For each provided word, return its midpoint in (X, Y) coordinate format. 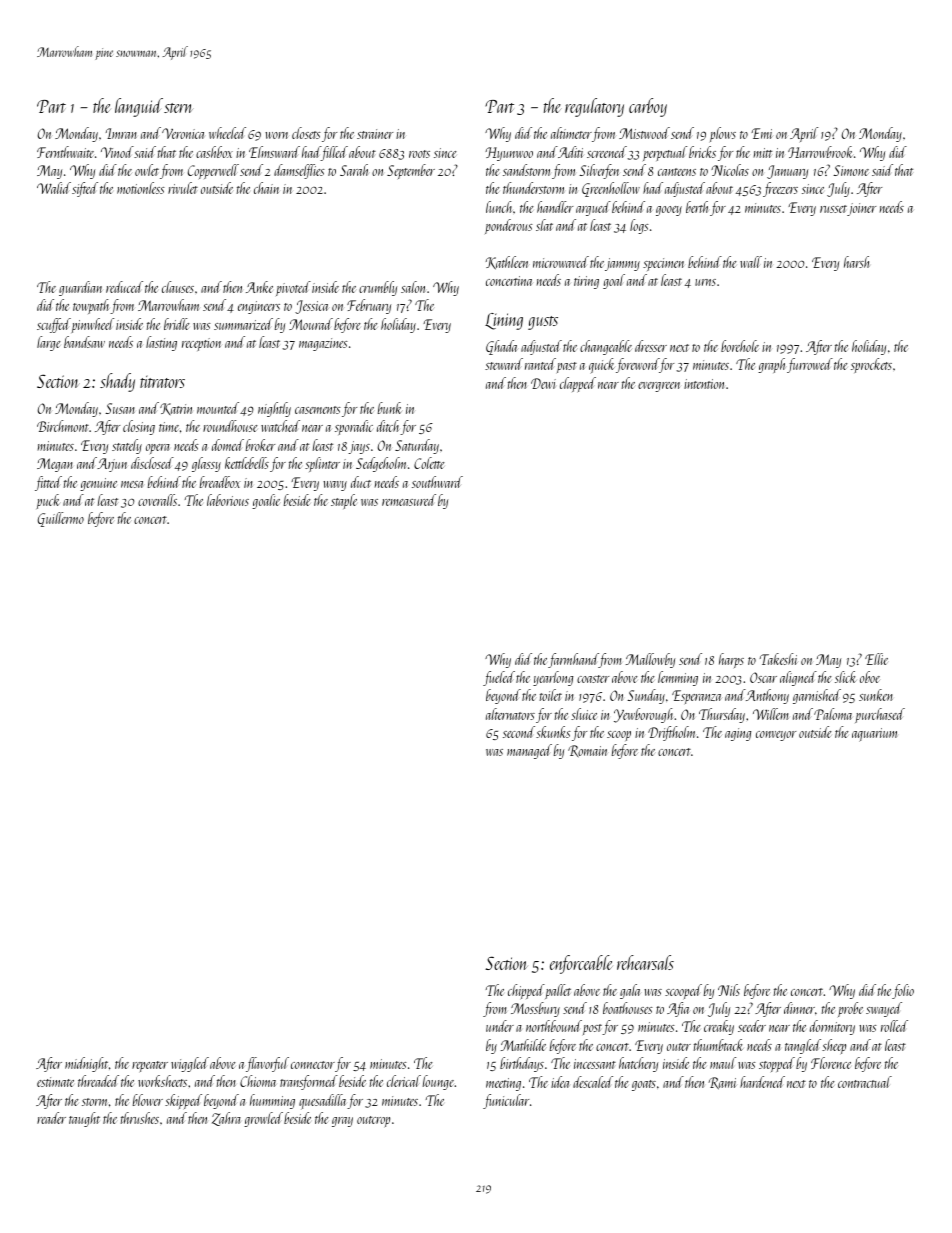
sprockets (871, 365)
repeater (150, 1066)
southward (437, 482)
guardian (80, 288)
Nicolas (730, 170)
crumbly (378, 288)
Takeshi (779, 659)
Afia (678, 1009)
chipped (526, 991)
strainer (375, 134)
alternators (510, 714)
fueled (499, 678)
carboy (648, 107)
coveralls (157, 500)
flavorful (267, 1064)
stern (178, 108)
